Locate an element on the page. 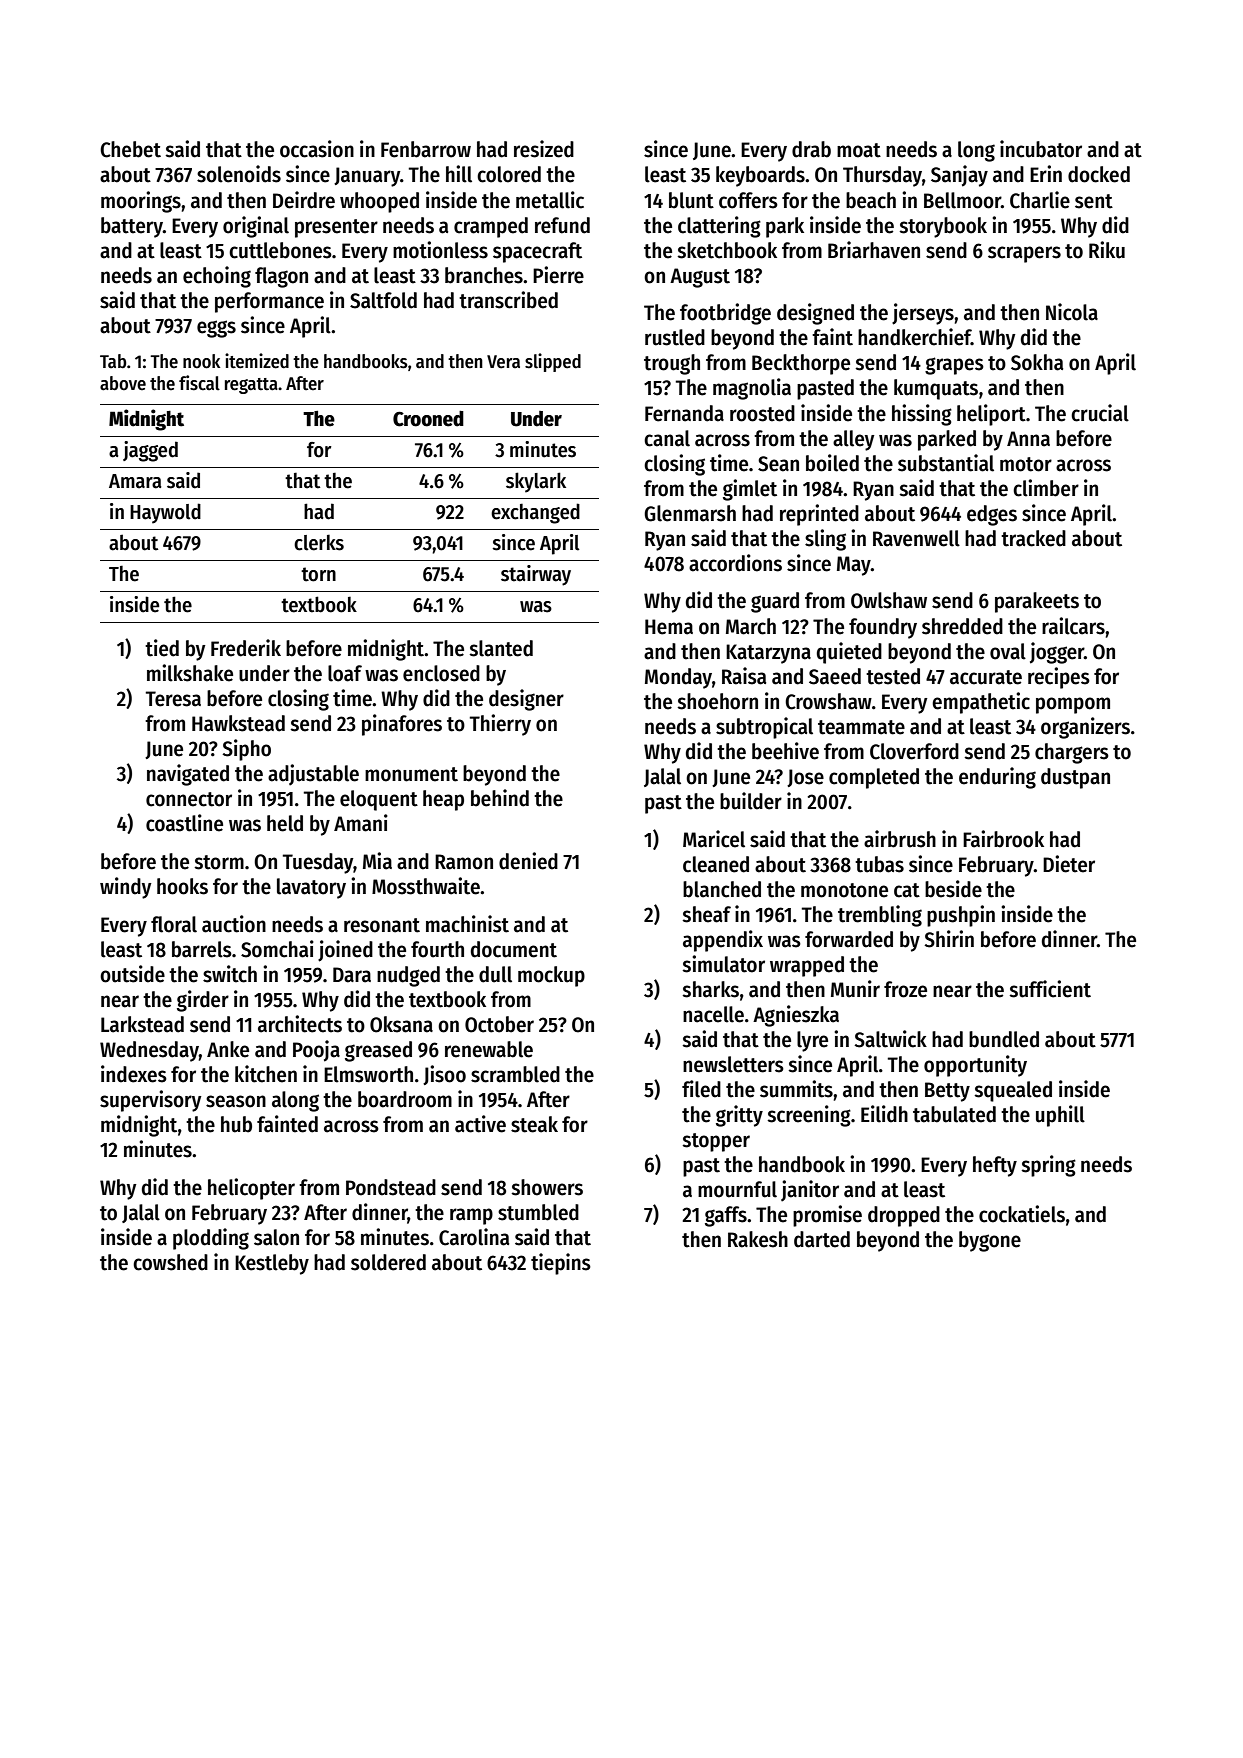  railcars is located at coordinates (1073, 626).
